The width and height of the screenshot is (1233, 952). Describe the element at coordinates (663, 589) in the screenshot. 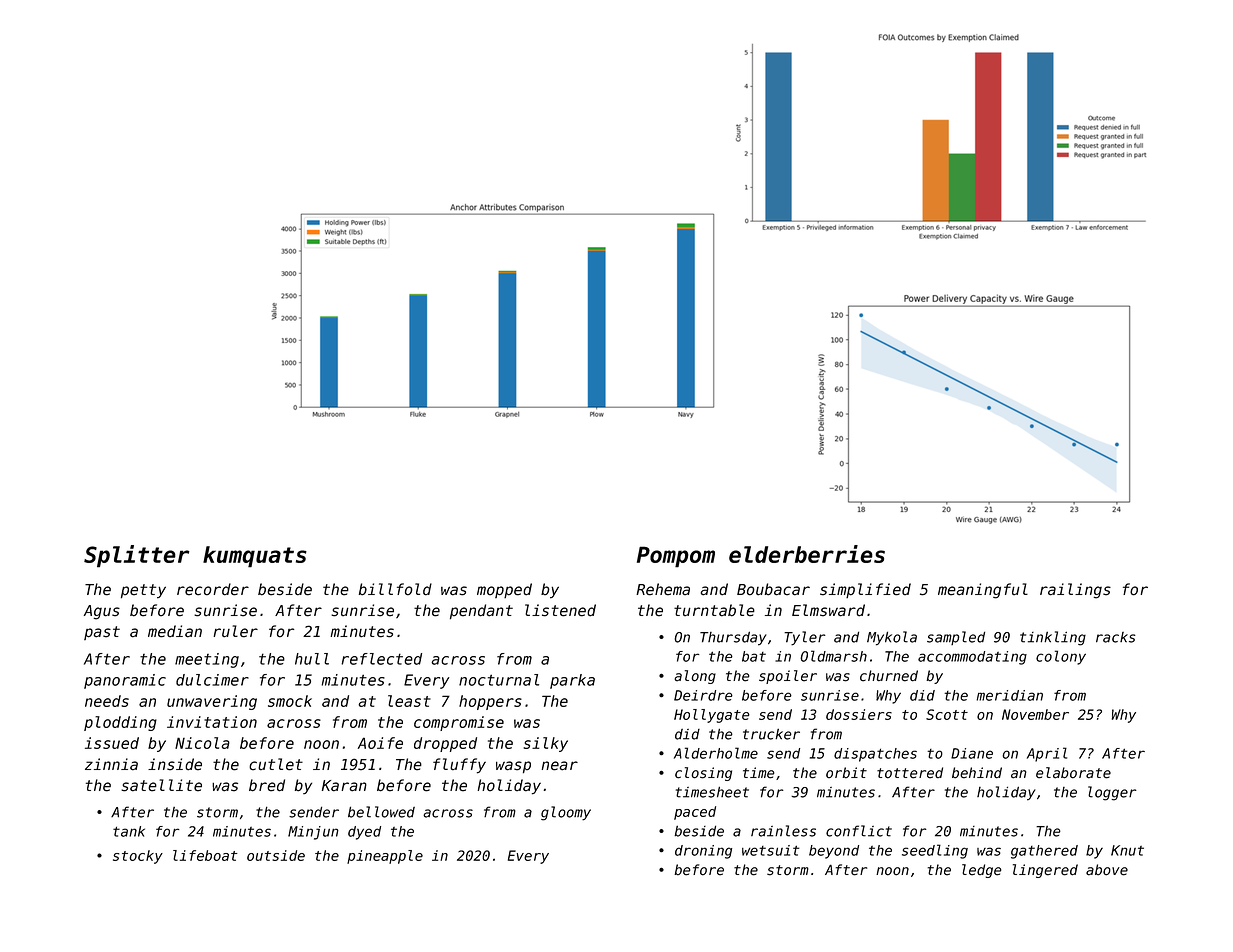

I see `Rehema` at that location.
